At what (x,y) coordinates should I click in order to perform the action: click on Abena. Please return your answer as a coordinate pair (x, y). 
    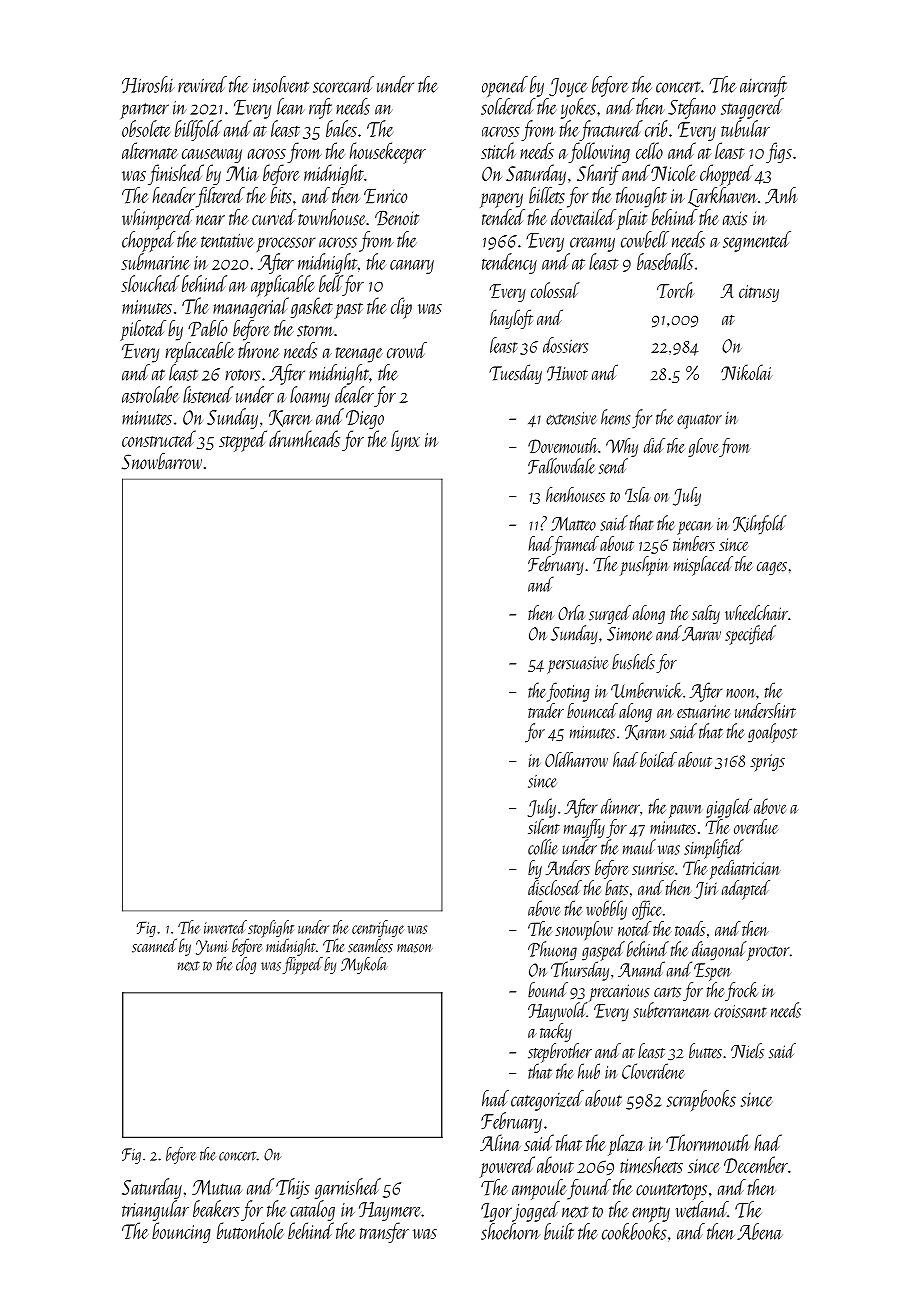
    Looking at the image, I should click on (759, 1231).
